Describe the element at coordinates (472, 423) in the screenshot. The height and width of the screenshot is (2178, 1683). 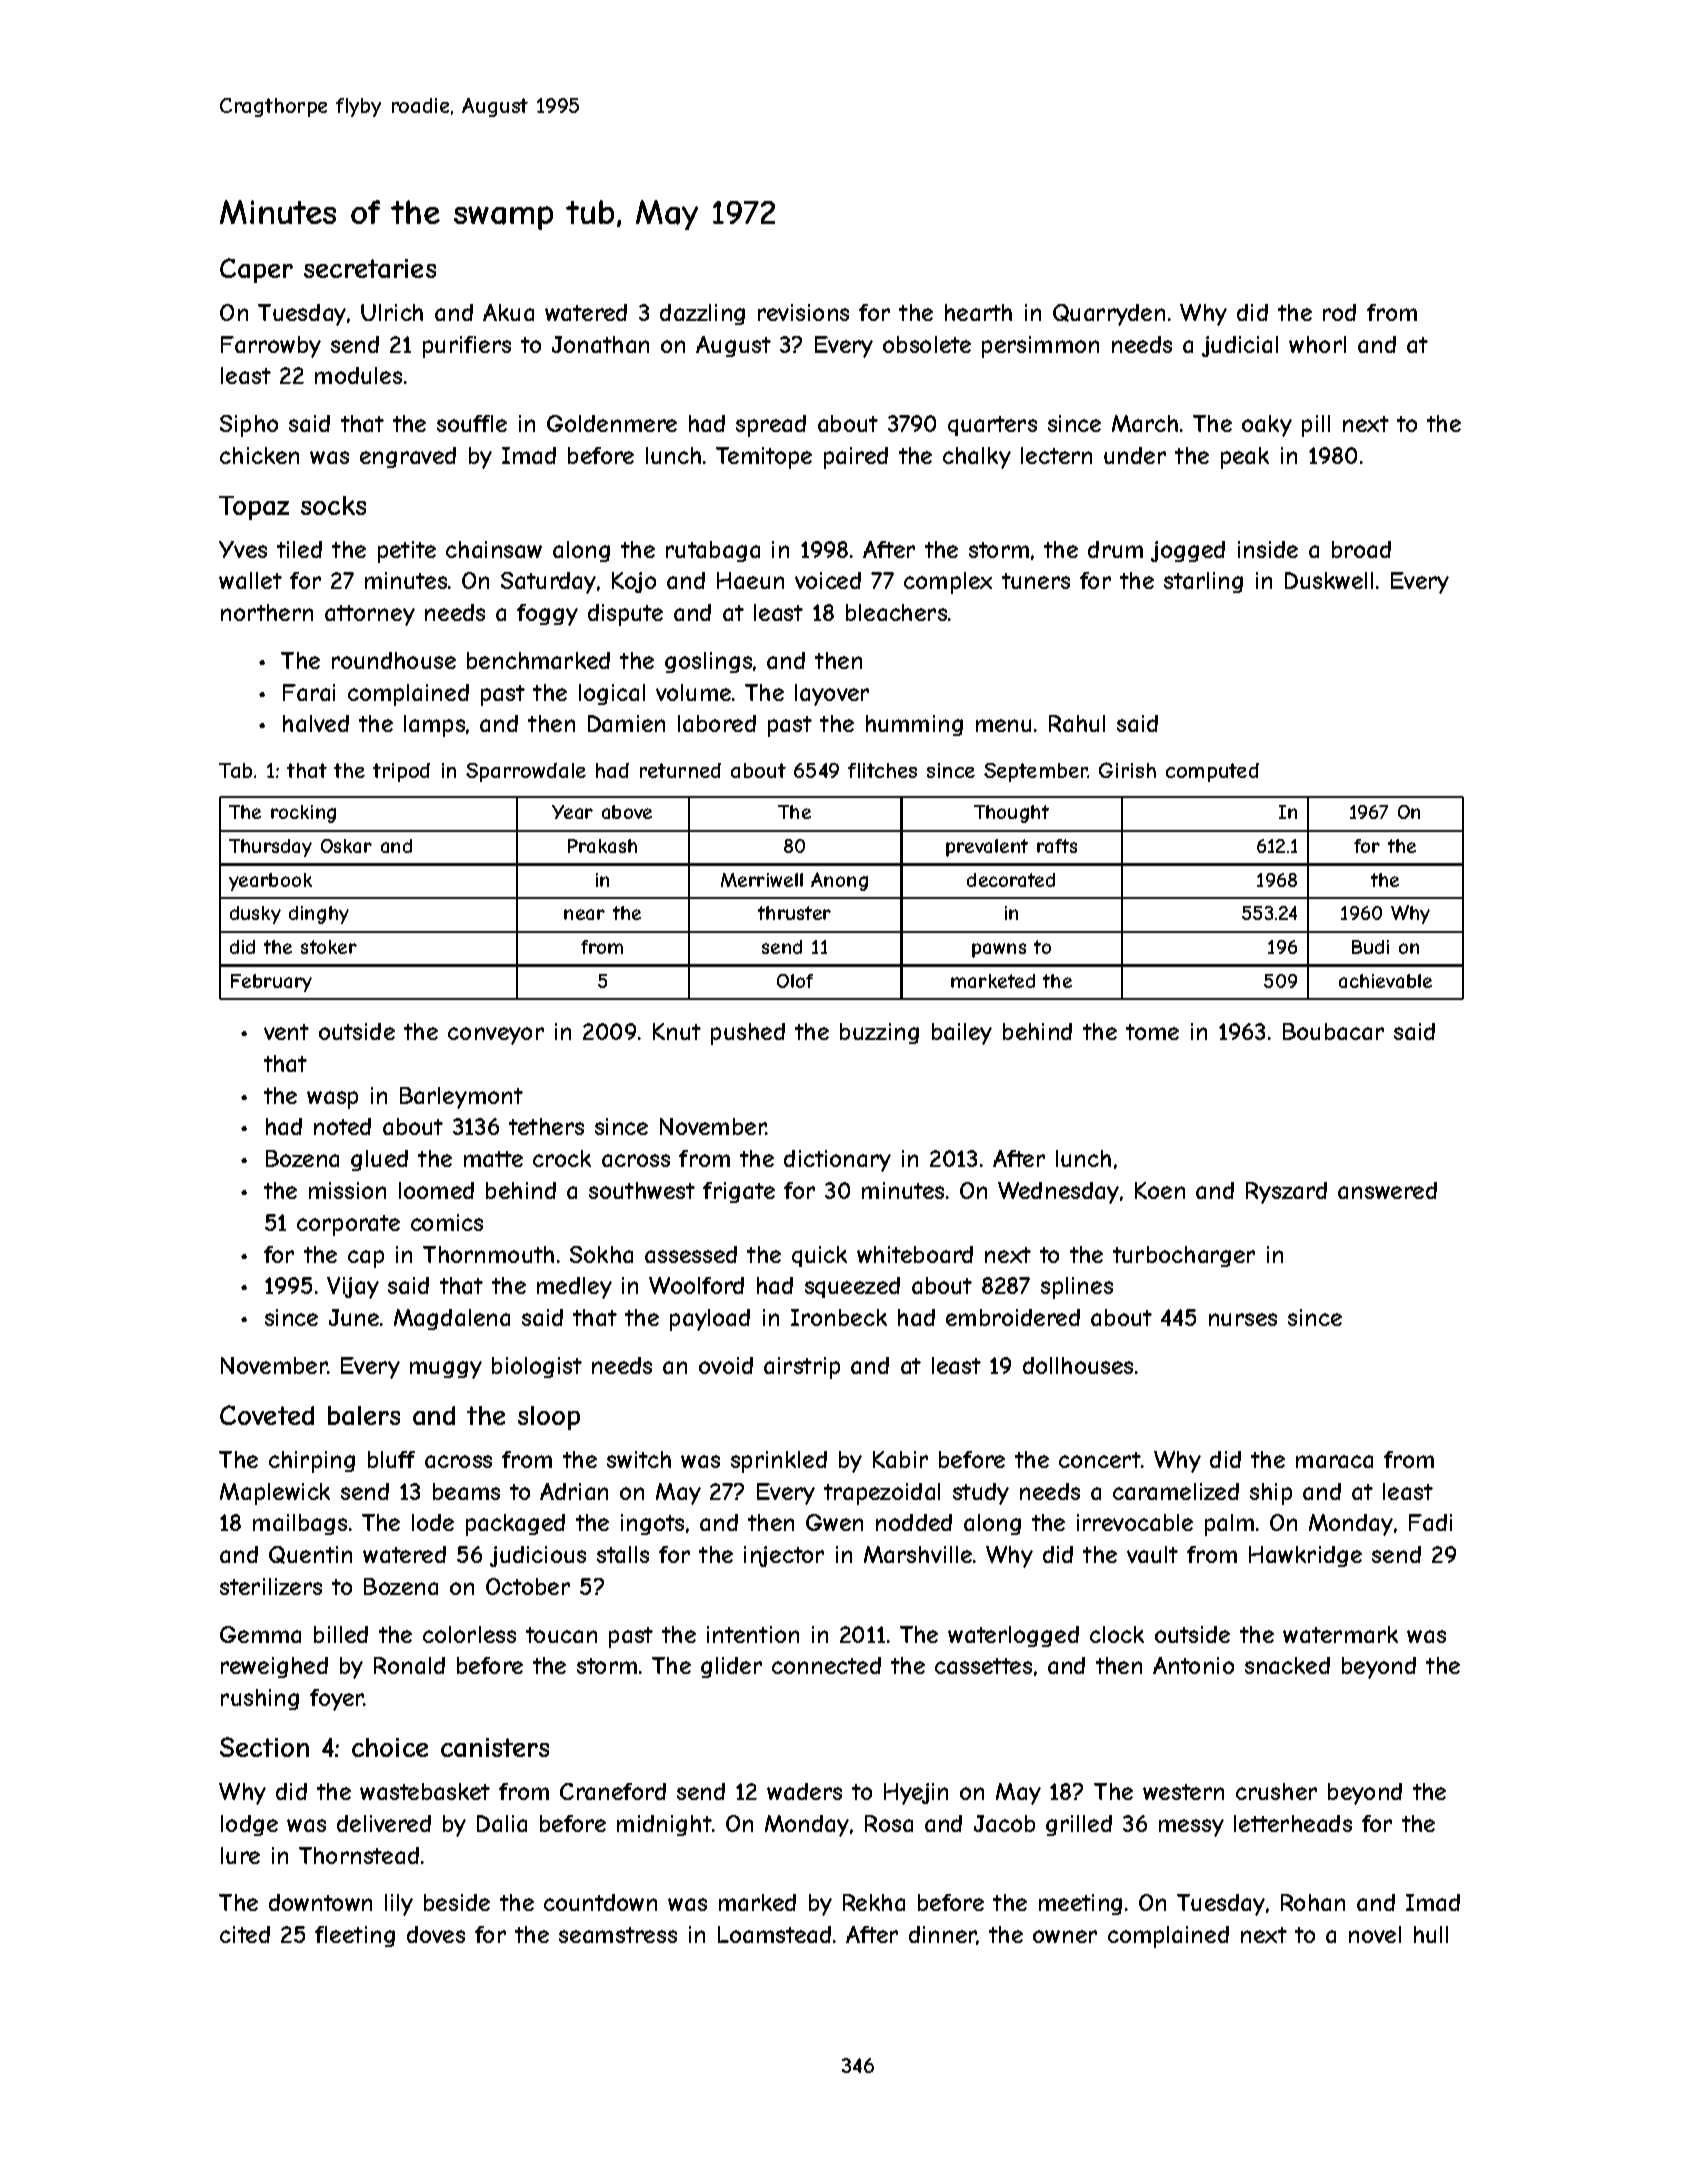
I see `souffle` at that location.
